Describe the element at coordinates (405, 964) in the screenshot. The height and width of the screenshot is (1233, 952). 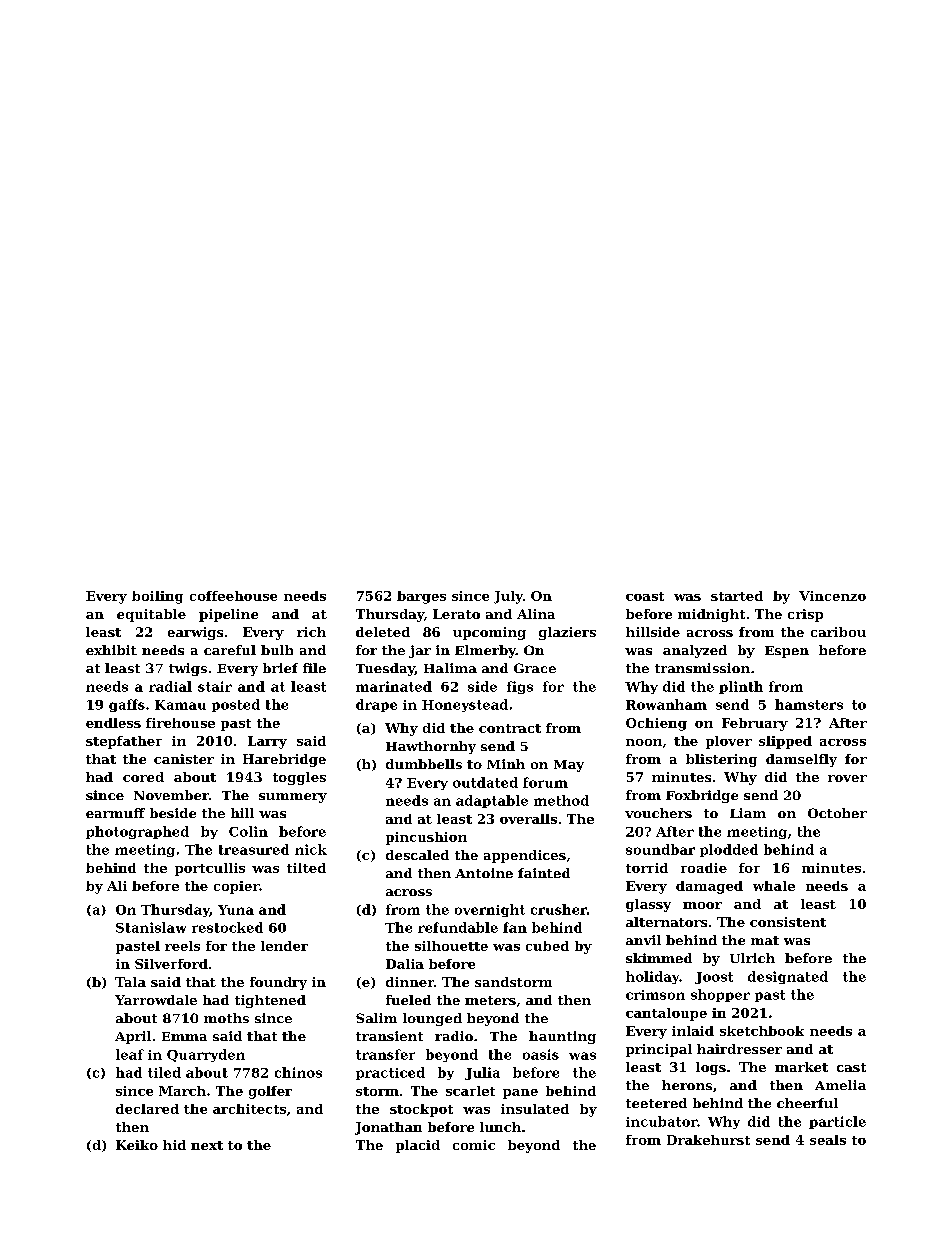
I see `Dalia` at that location.
